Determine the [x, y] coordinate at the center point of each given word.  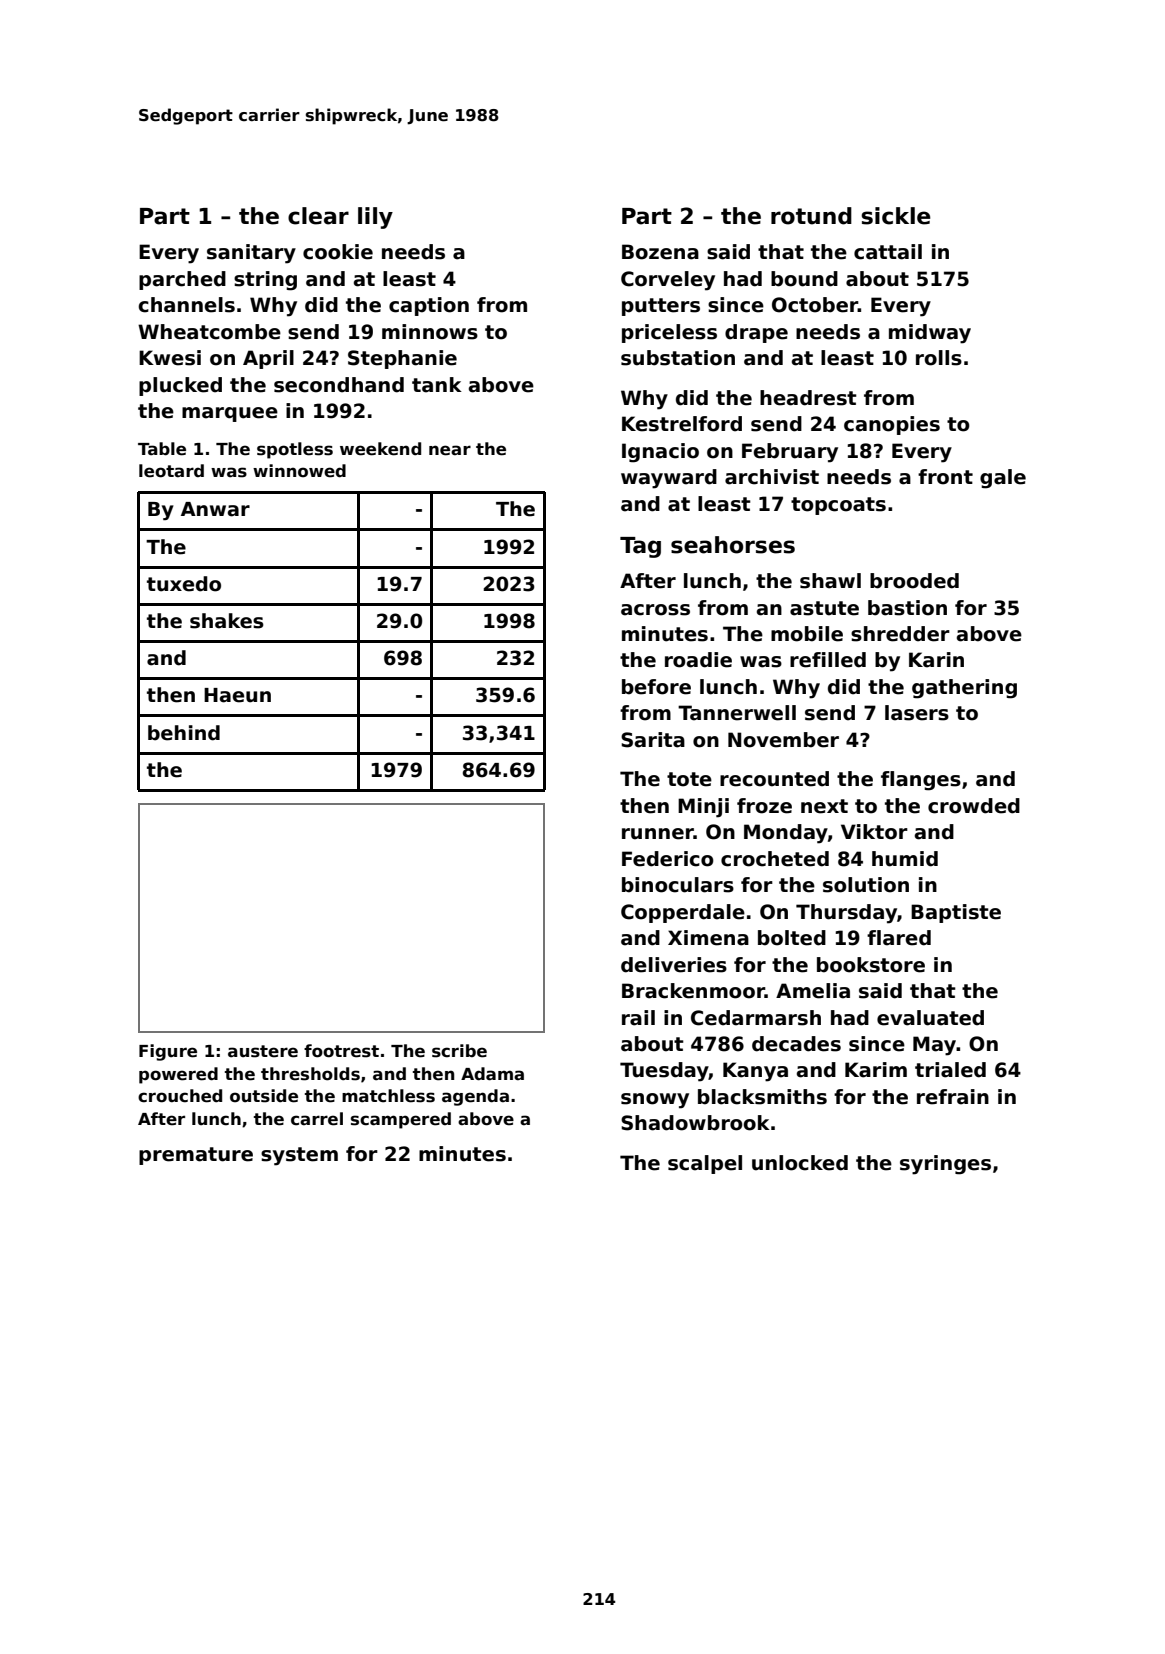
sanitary [251, 254]
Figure [168, 1052]
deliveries [674, 965]
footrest [341, 1051]
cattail [888, 252]
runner [658, 834]
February [790, 453]
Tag [640, 547]
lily [375, 218]
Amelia [813, 991]
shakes [227, 621]
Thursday [846, 914]
